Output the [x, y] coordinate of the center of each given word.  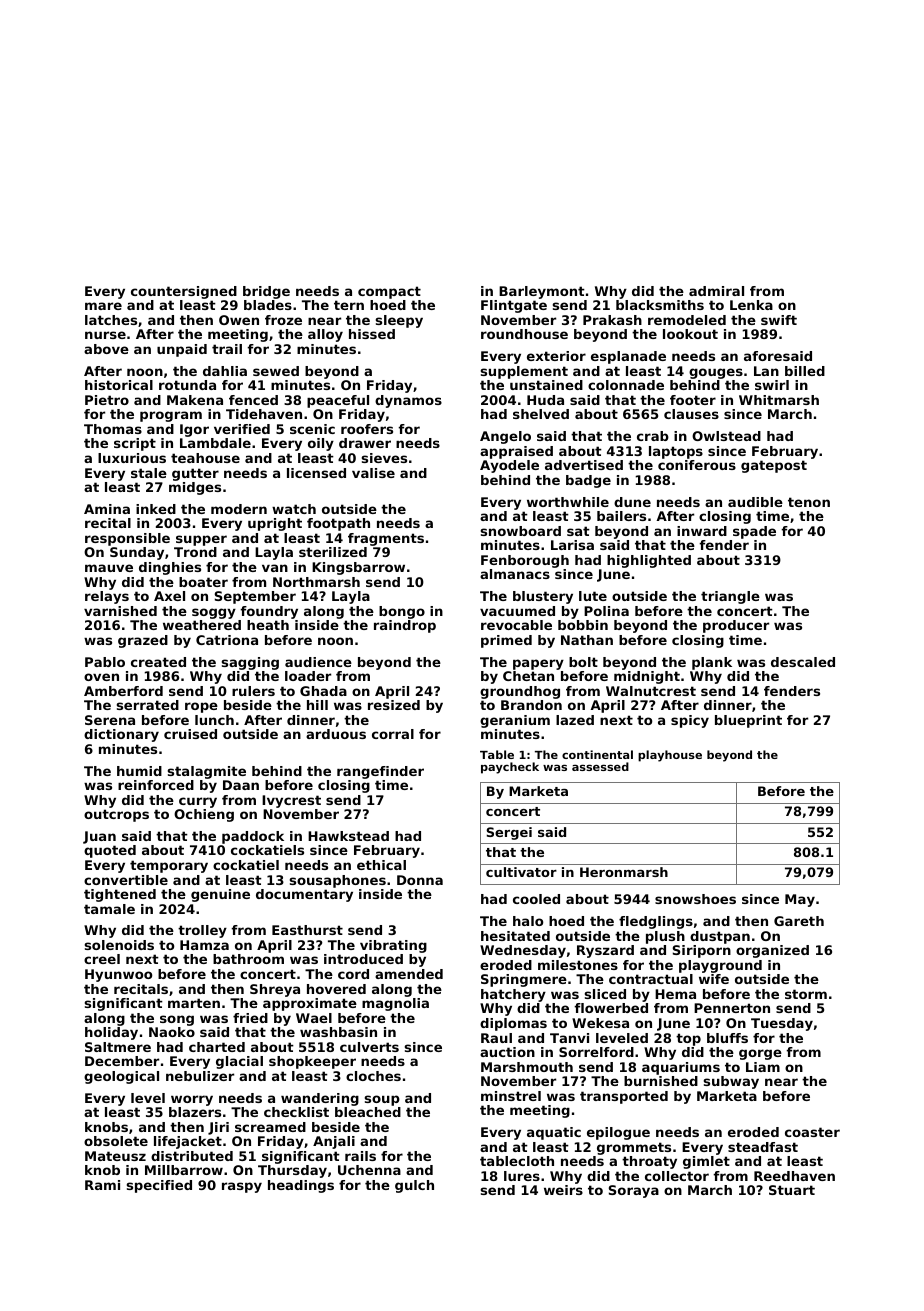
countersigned [184, 292]
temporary [169, 866]
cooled [536, 899]
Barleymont [542, 292]
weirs [563, 1190]
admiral [716, 291]
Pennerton [732, 1008]
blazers [195, 1112]
